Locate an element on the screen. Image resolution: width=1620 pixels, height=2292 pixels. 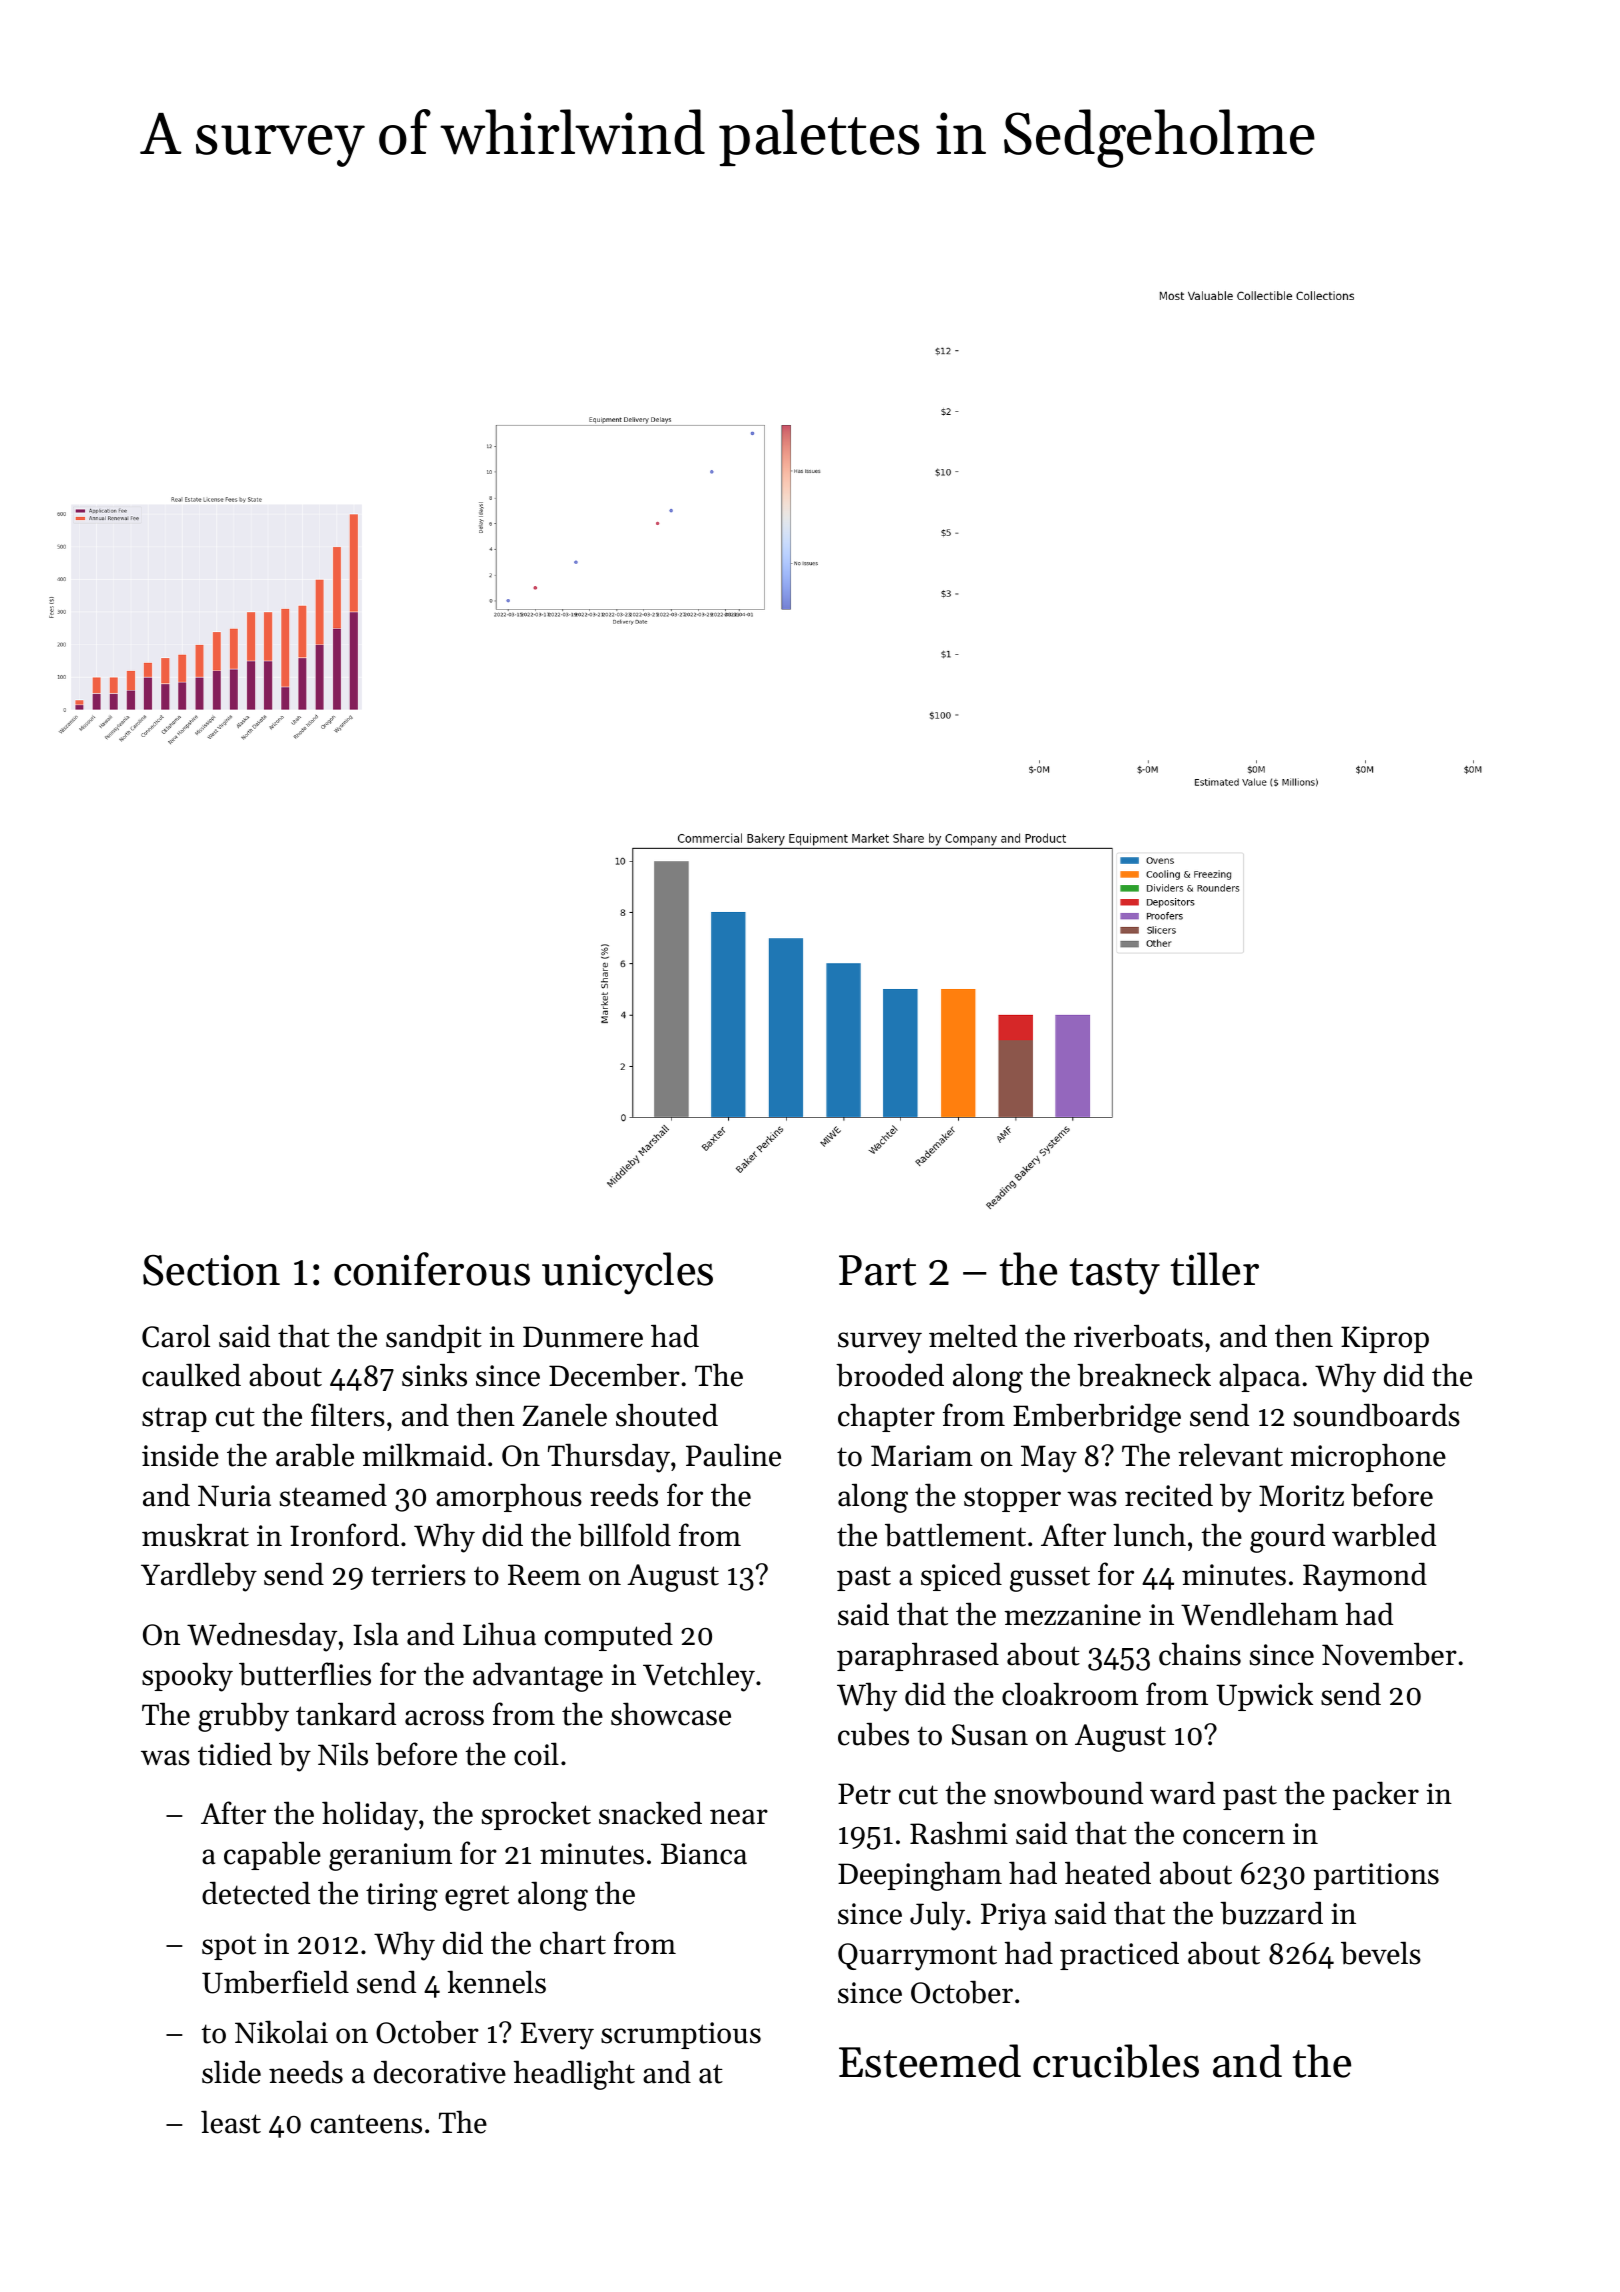
decorative is located at coordinates (440, 2072).
